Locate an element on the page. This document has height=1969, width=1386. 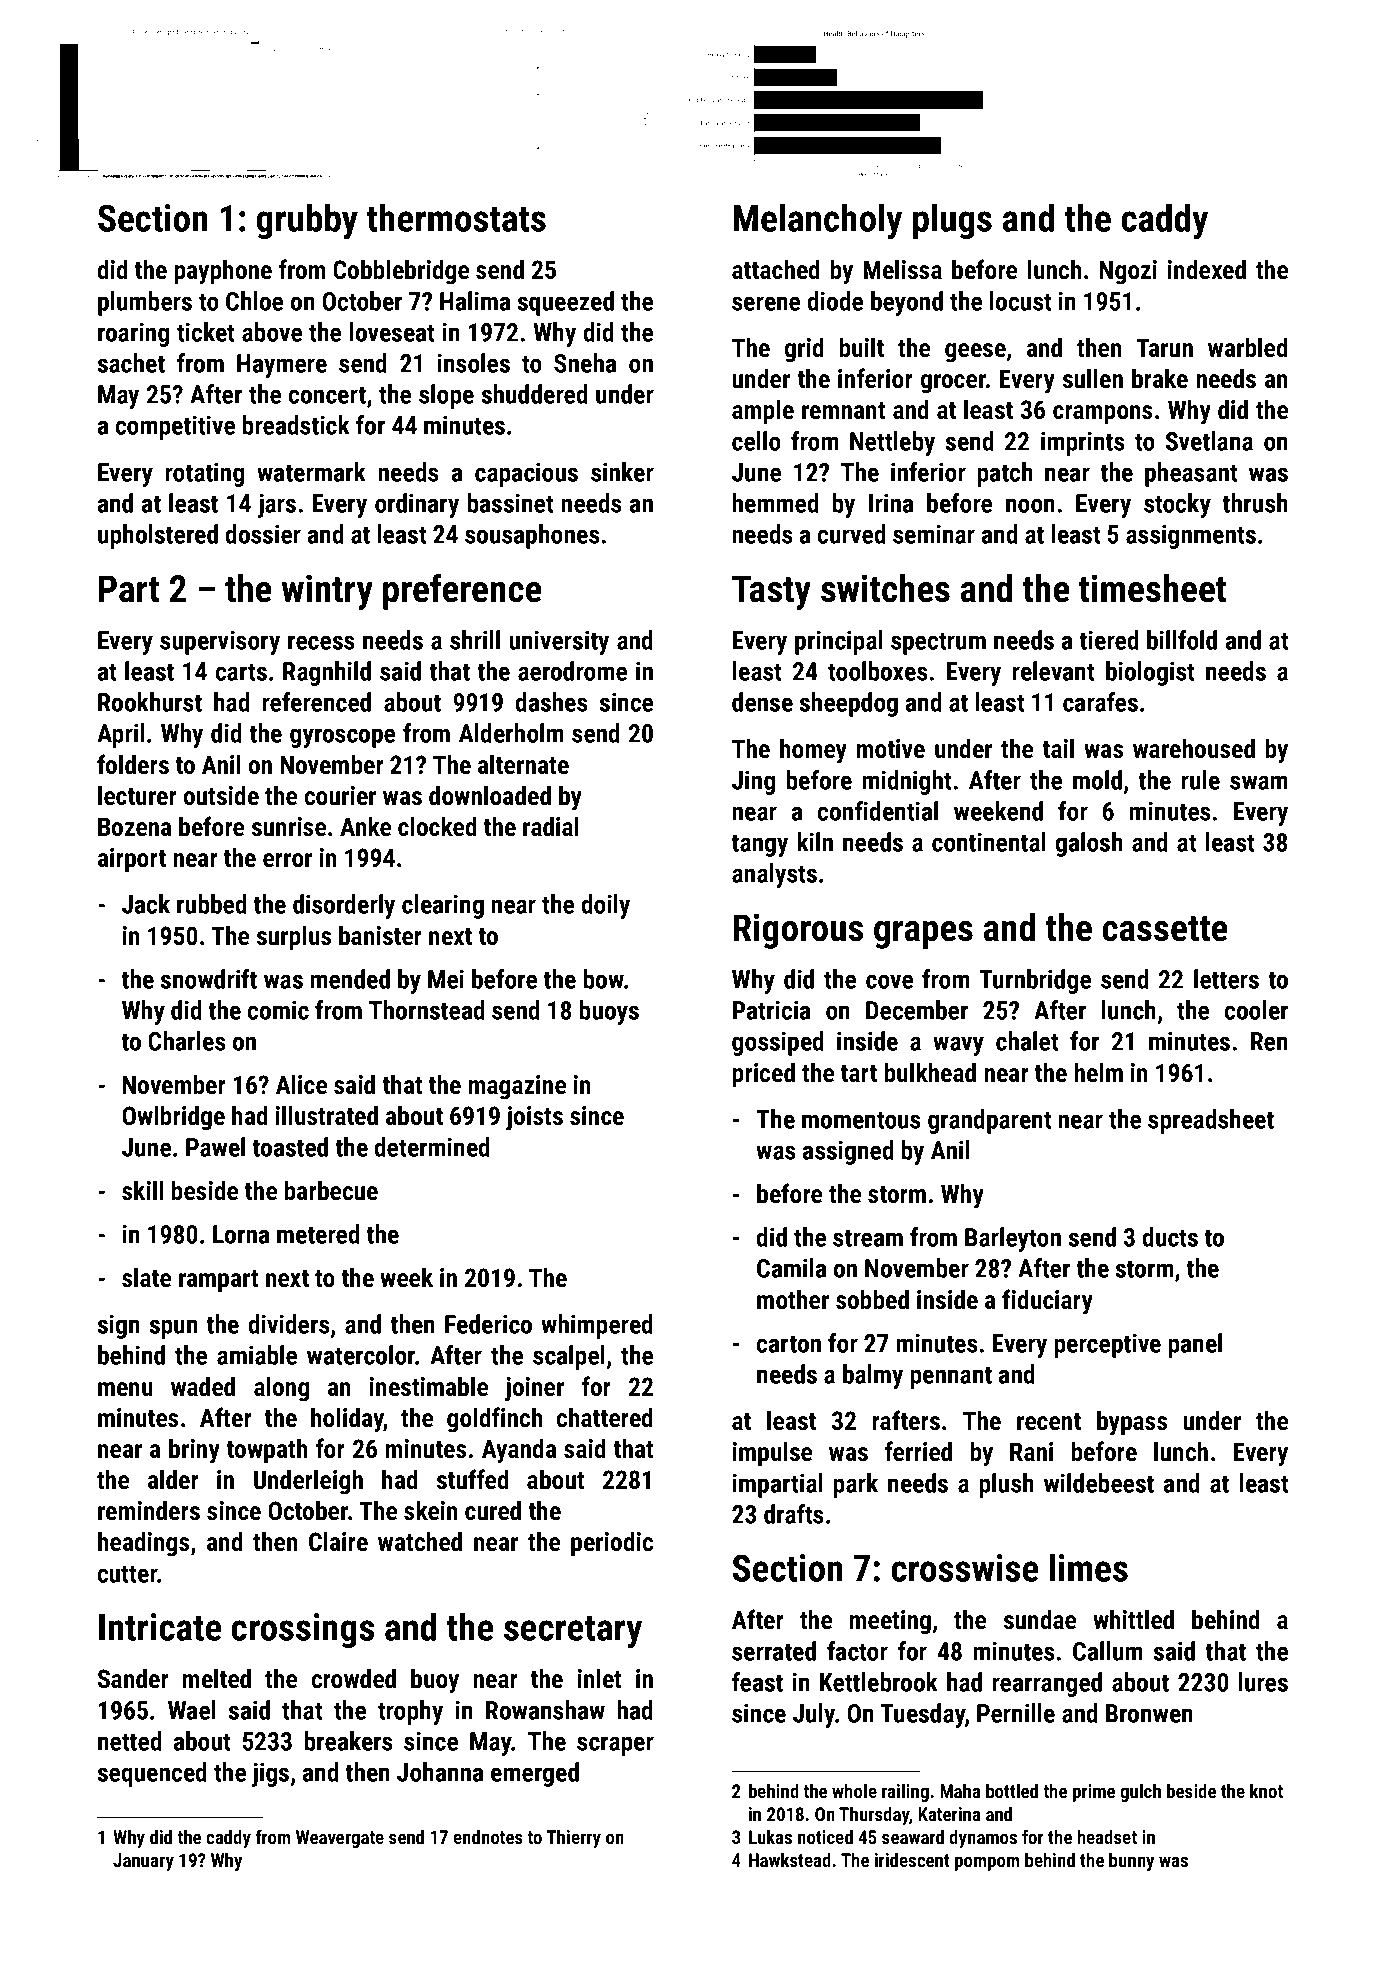
tiered is located at coordinates (1109, 640).
